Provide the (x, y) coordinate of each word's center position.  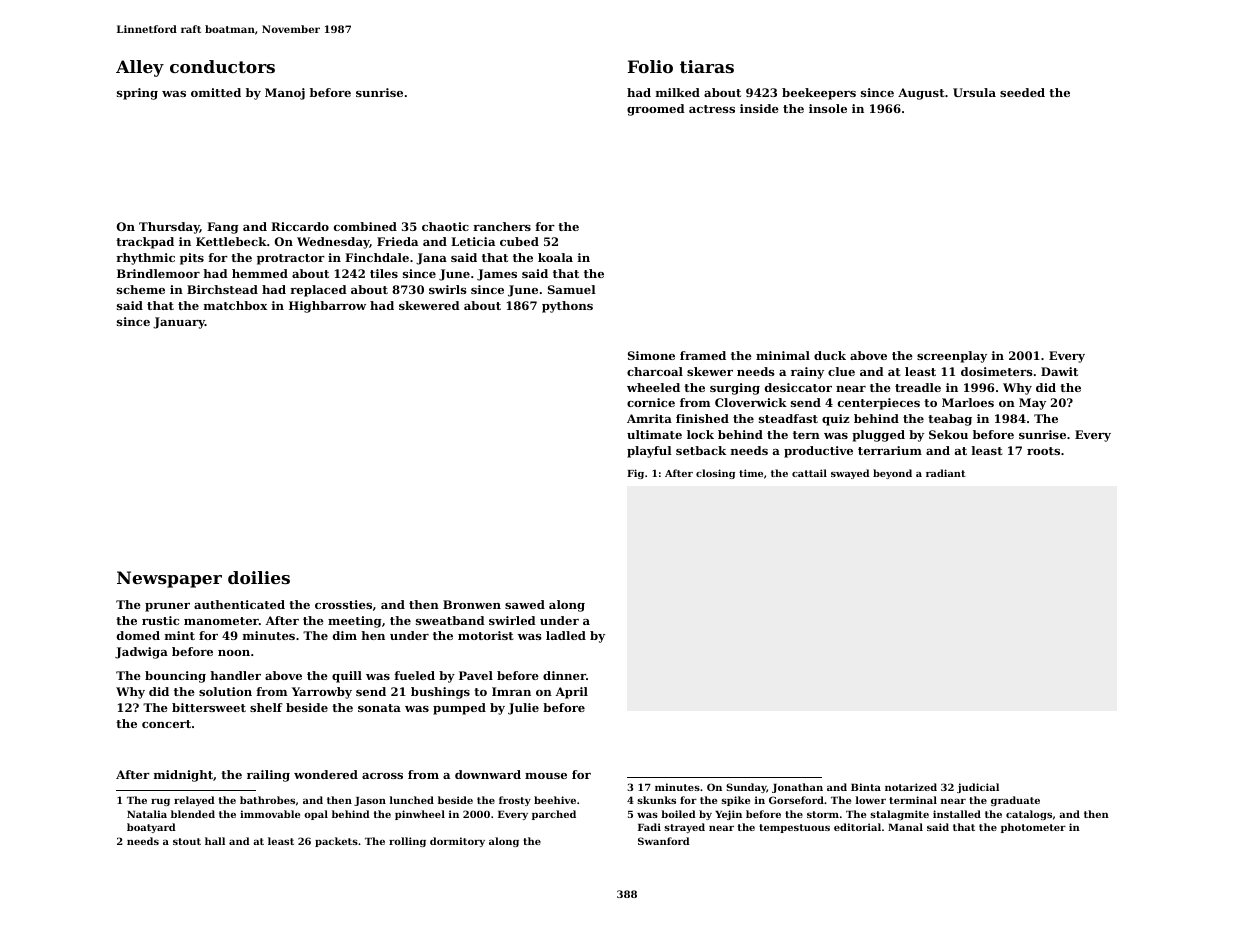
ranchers (502, 226)
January (179, 323)
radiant (946, 473)
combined (365, 226)
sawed (525, 604)
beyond (892, 474)
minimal (783, 355)
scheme (141, 289)
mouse (546, 776)
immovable (270, 814)
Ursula (974, 92)
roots (1043, 451)
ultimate (654, 434)
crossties (343, 604)
